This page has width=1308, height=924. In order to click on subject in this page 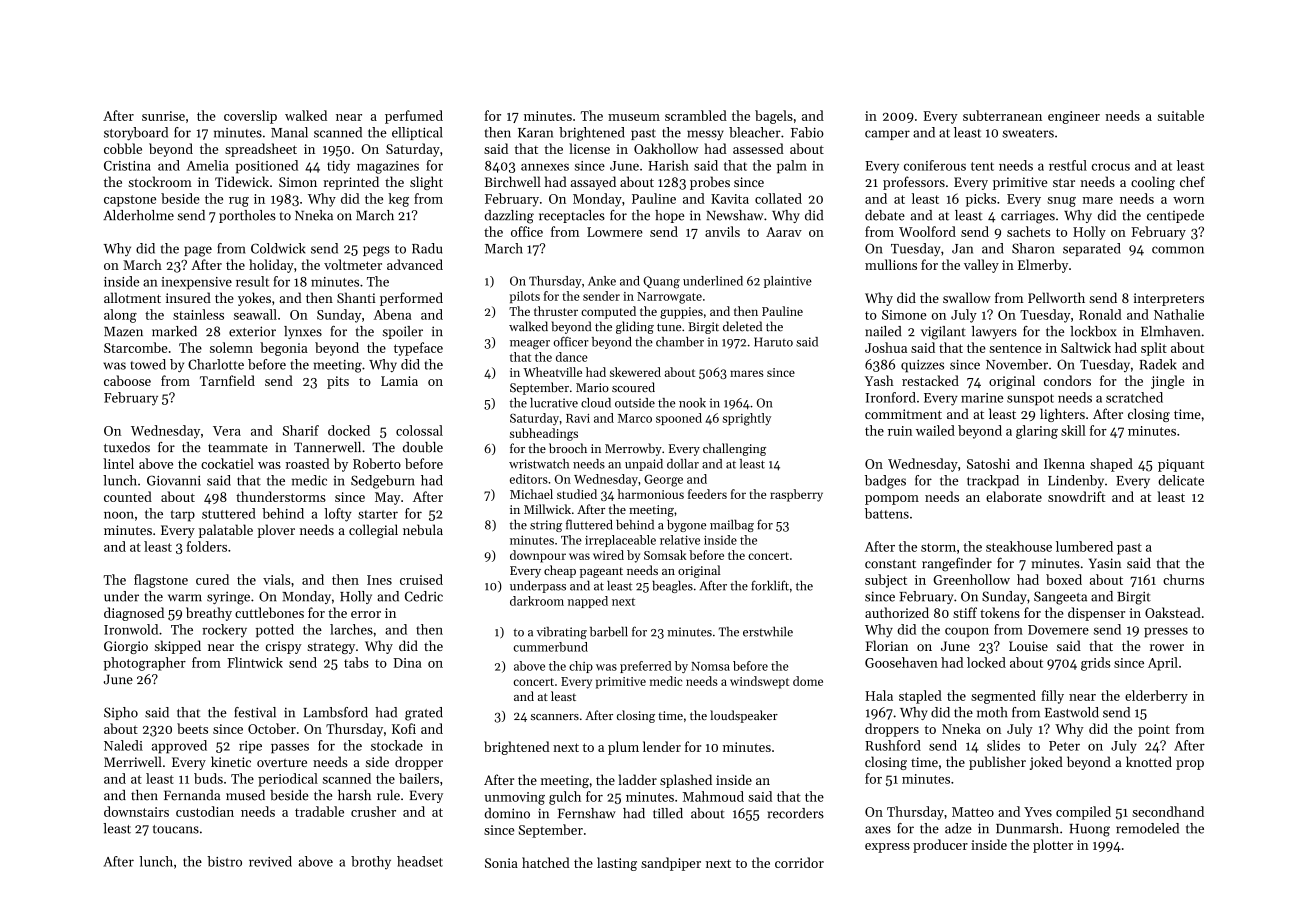, I will do `click(886, 581)`.
